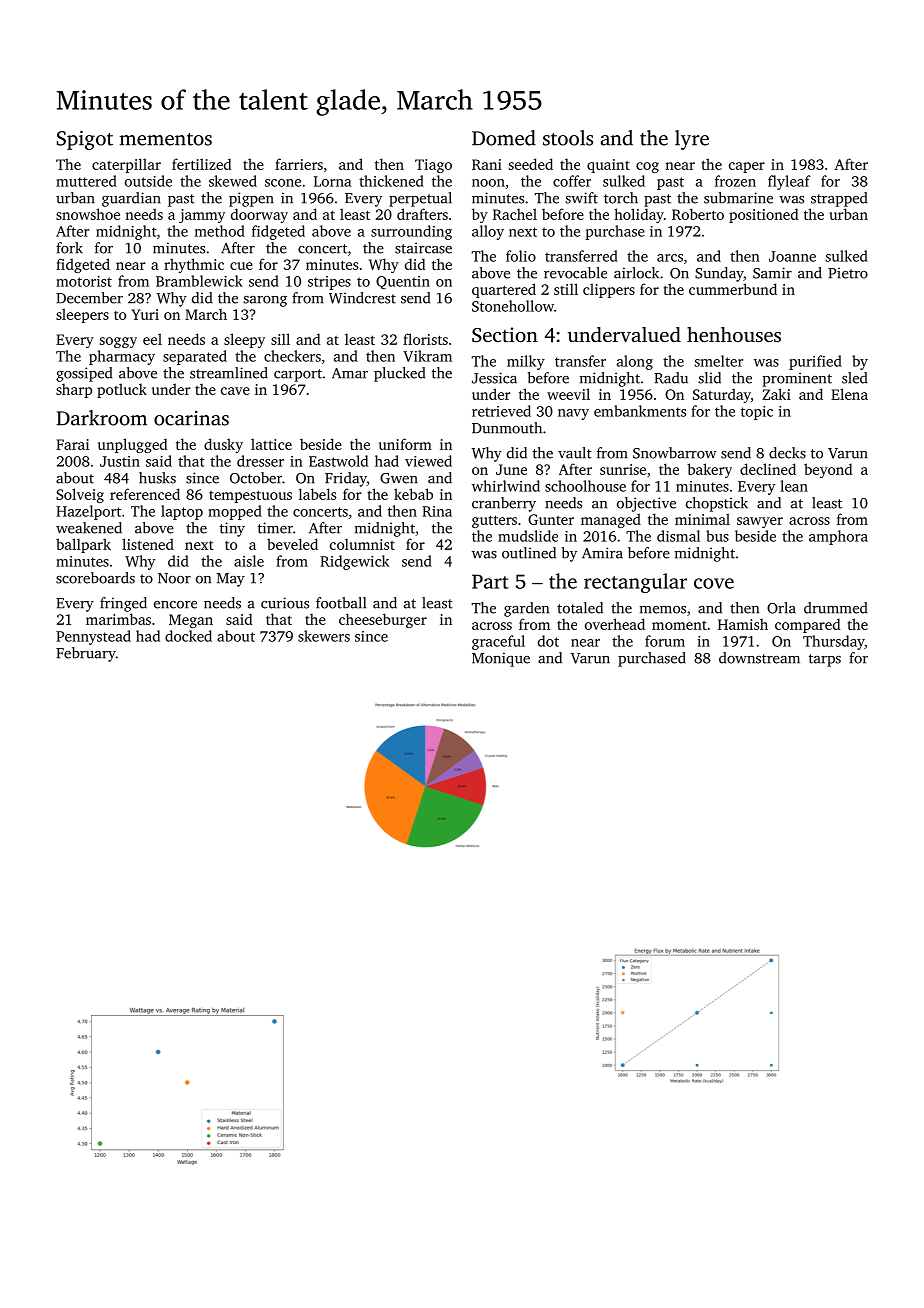  What do you see at coordinates (815, 362) in the screenshot?
I see `purified` at bounding box center [815, 362].
